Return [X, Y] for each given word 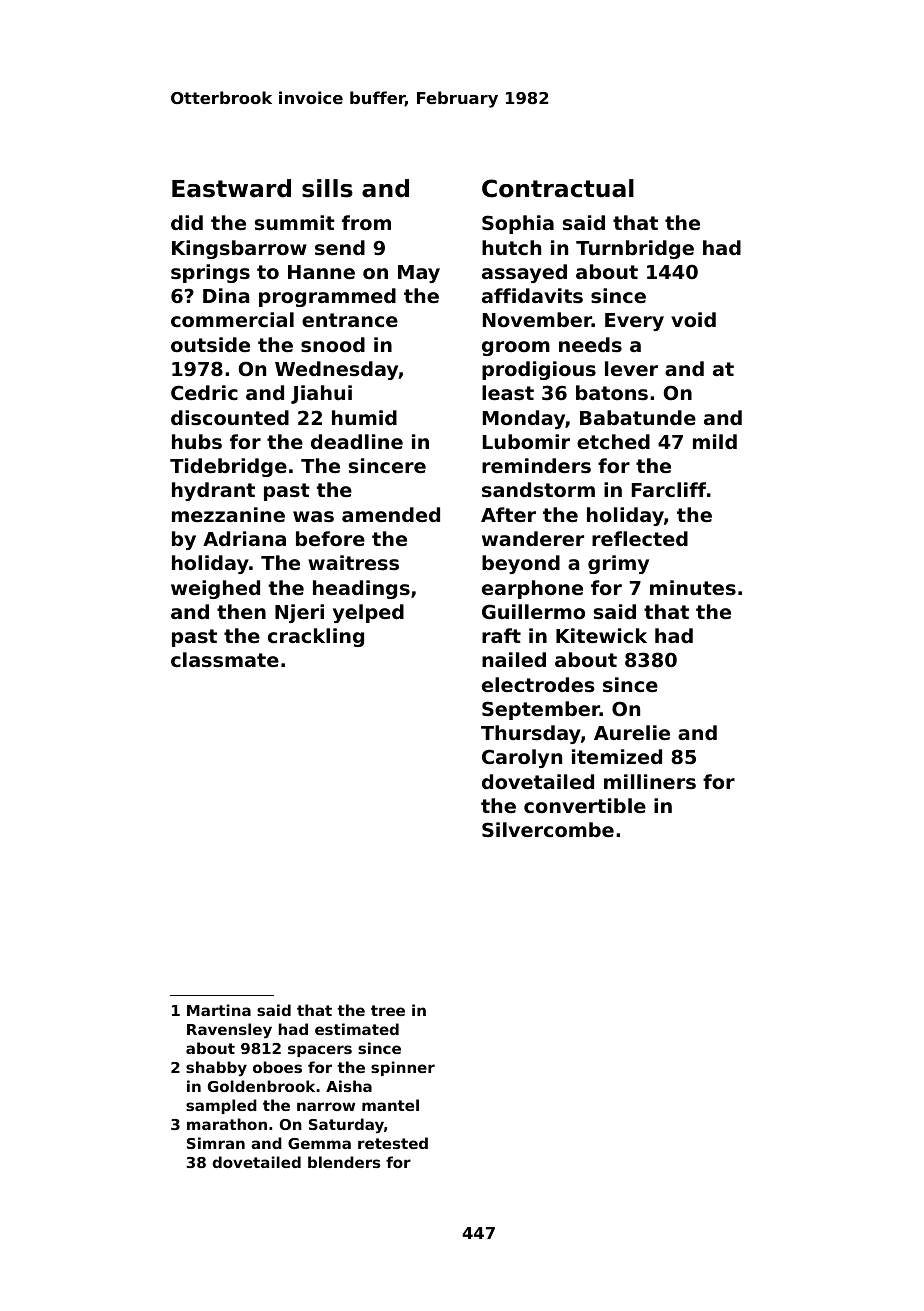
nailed [514, 659]
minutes [693, 587]
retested [393, 1143]
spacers [320, 1051]
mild [715, 441]
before [330, 538]
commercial [232, 319]
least [508, 392]
